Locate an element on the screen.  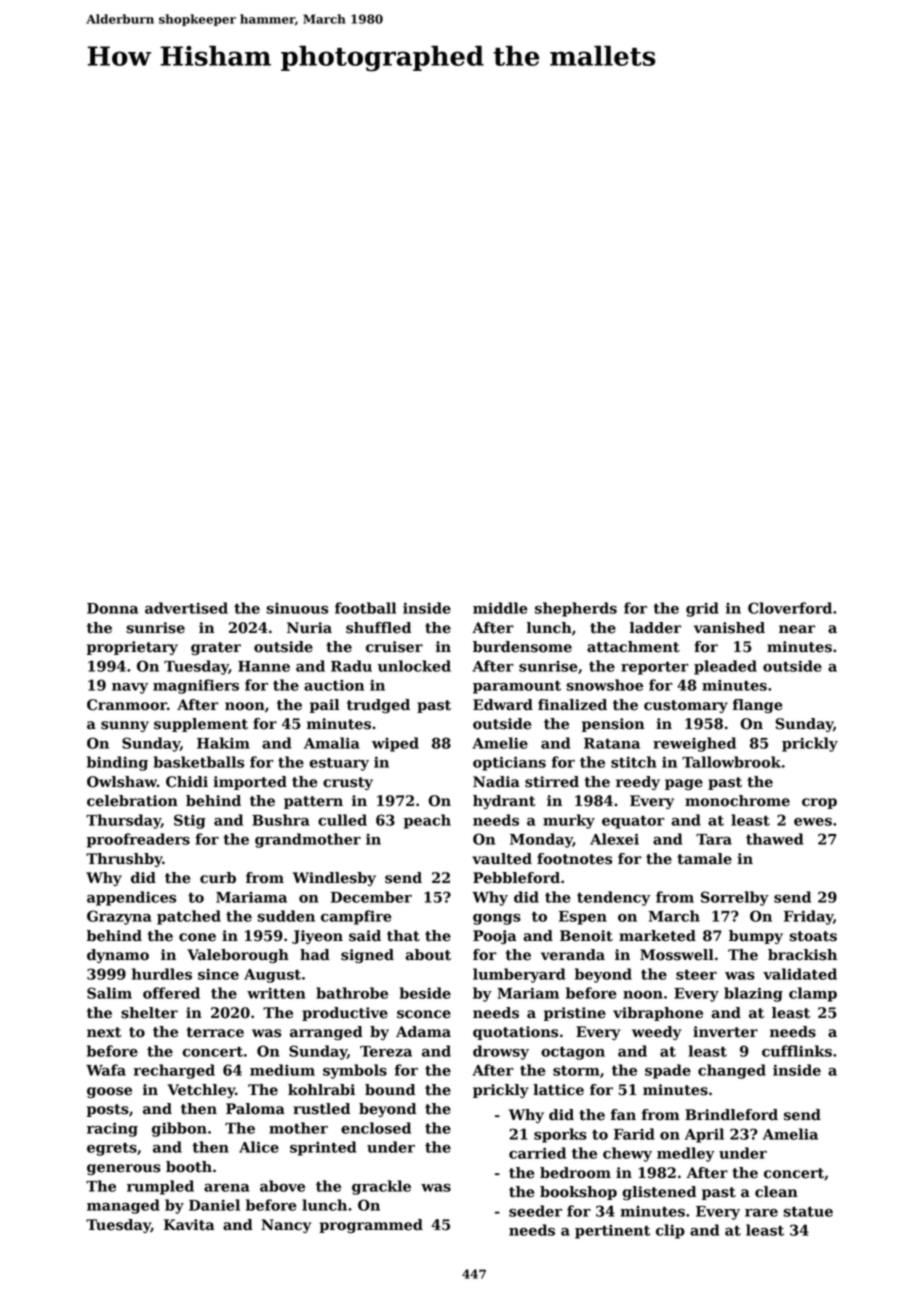
Daniel is located at coordinates (214, 1205).
